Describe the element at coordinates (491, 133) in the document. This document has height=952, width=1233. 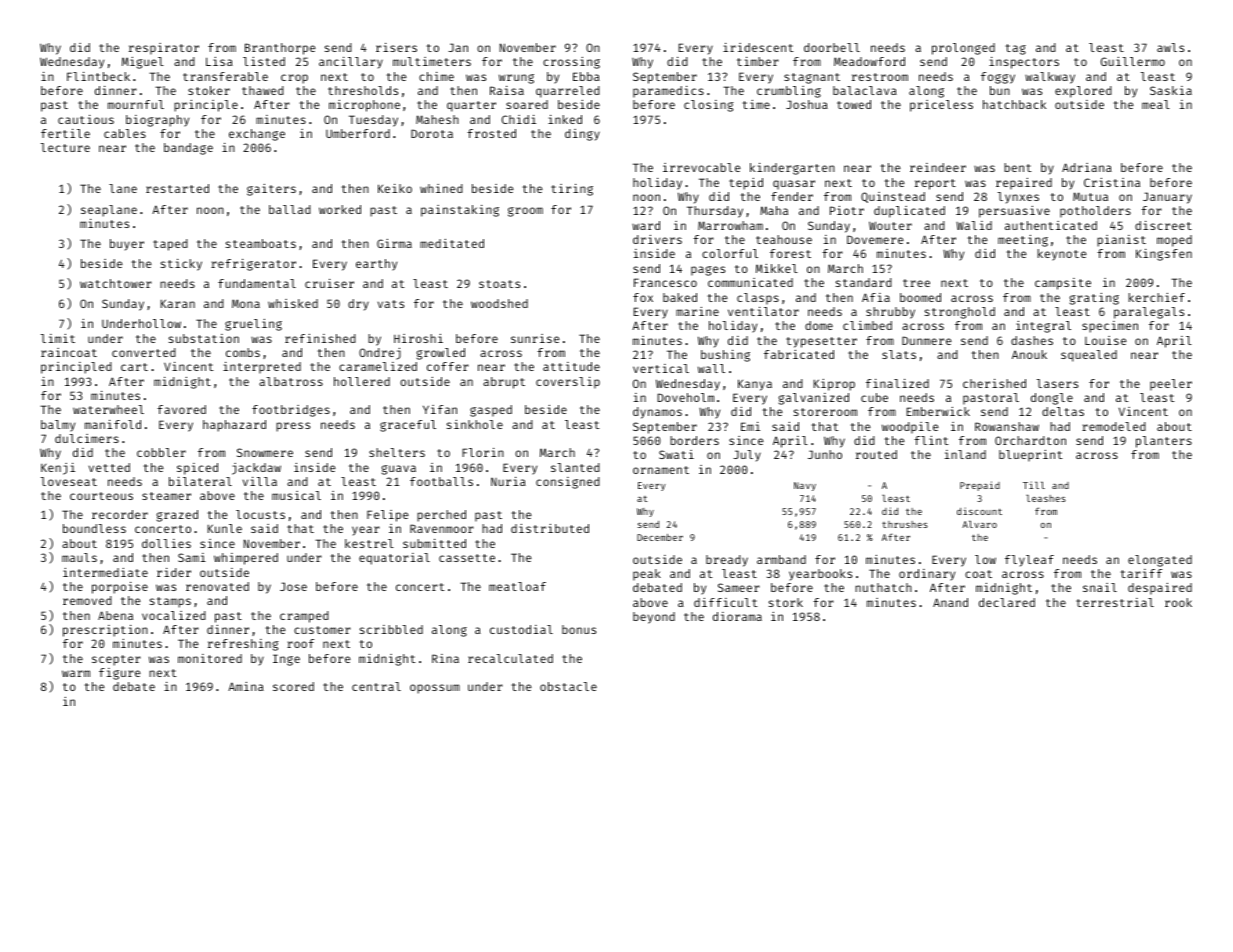
I see `frosted` at that location.
